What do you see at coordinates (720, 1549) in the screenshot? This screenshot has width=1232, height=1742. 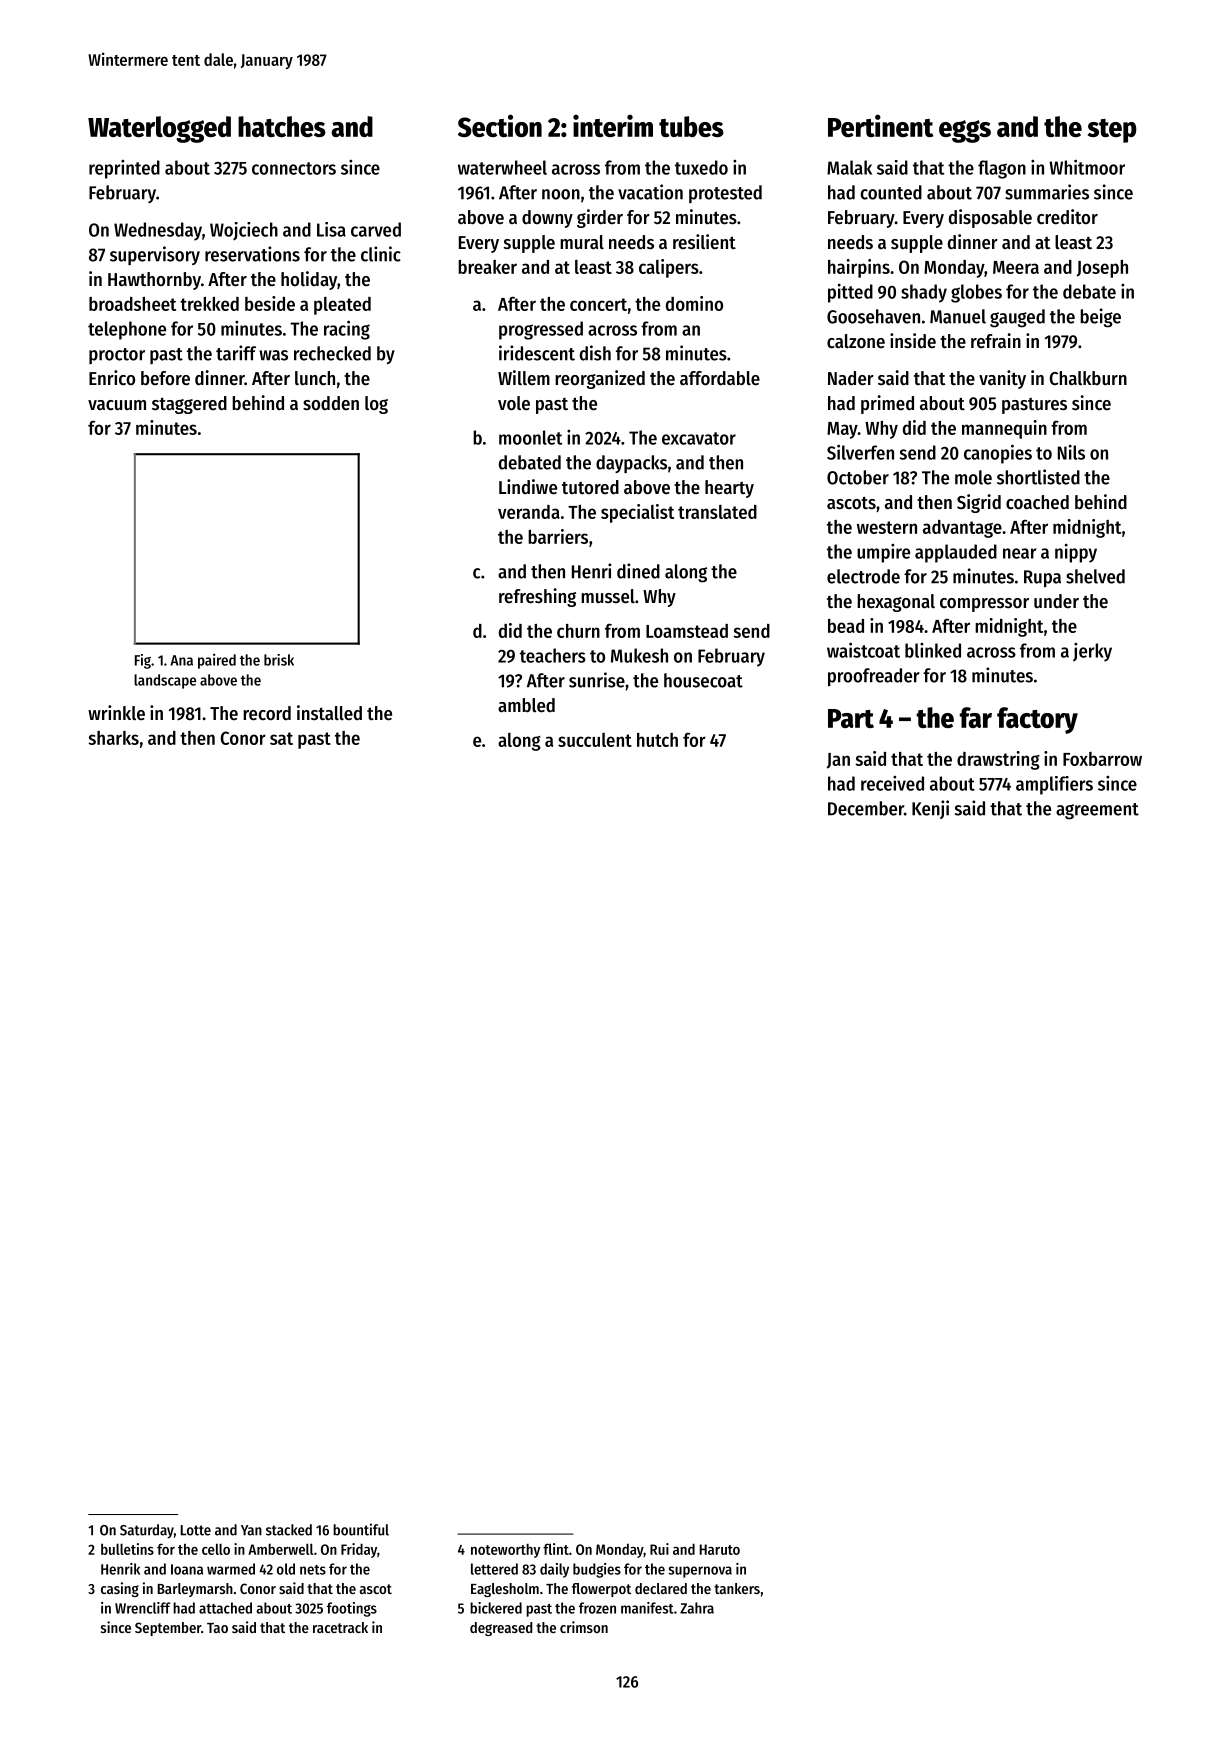 I see `Haruto` at bounding box center [720, 1549].
